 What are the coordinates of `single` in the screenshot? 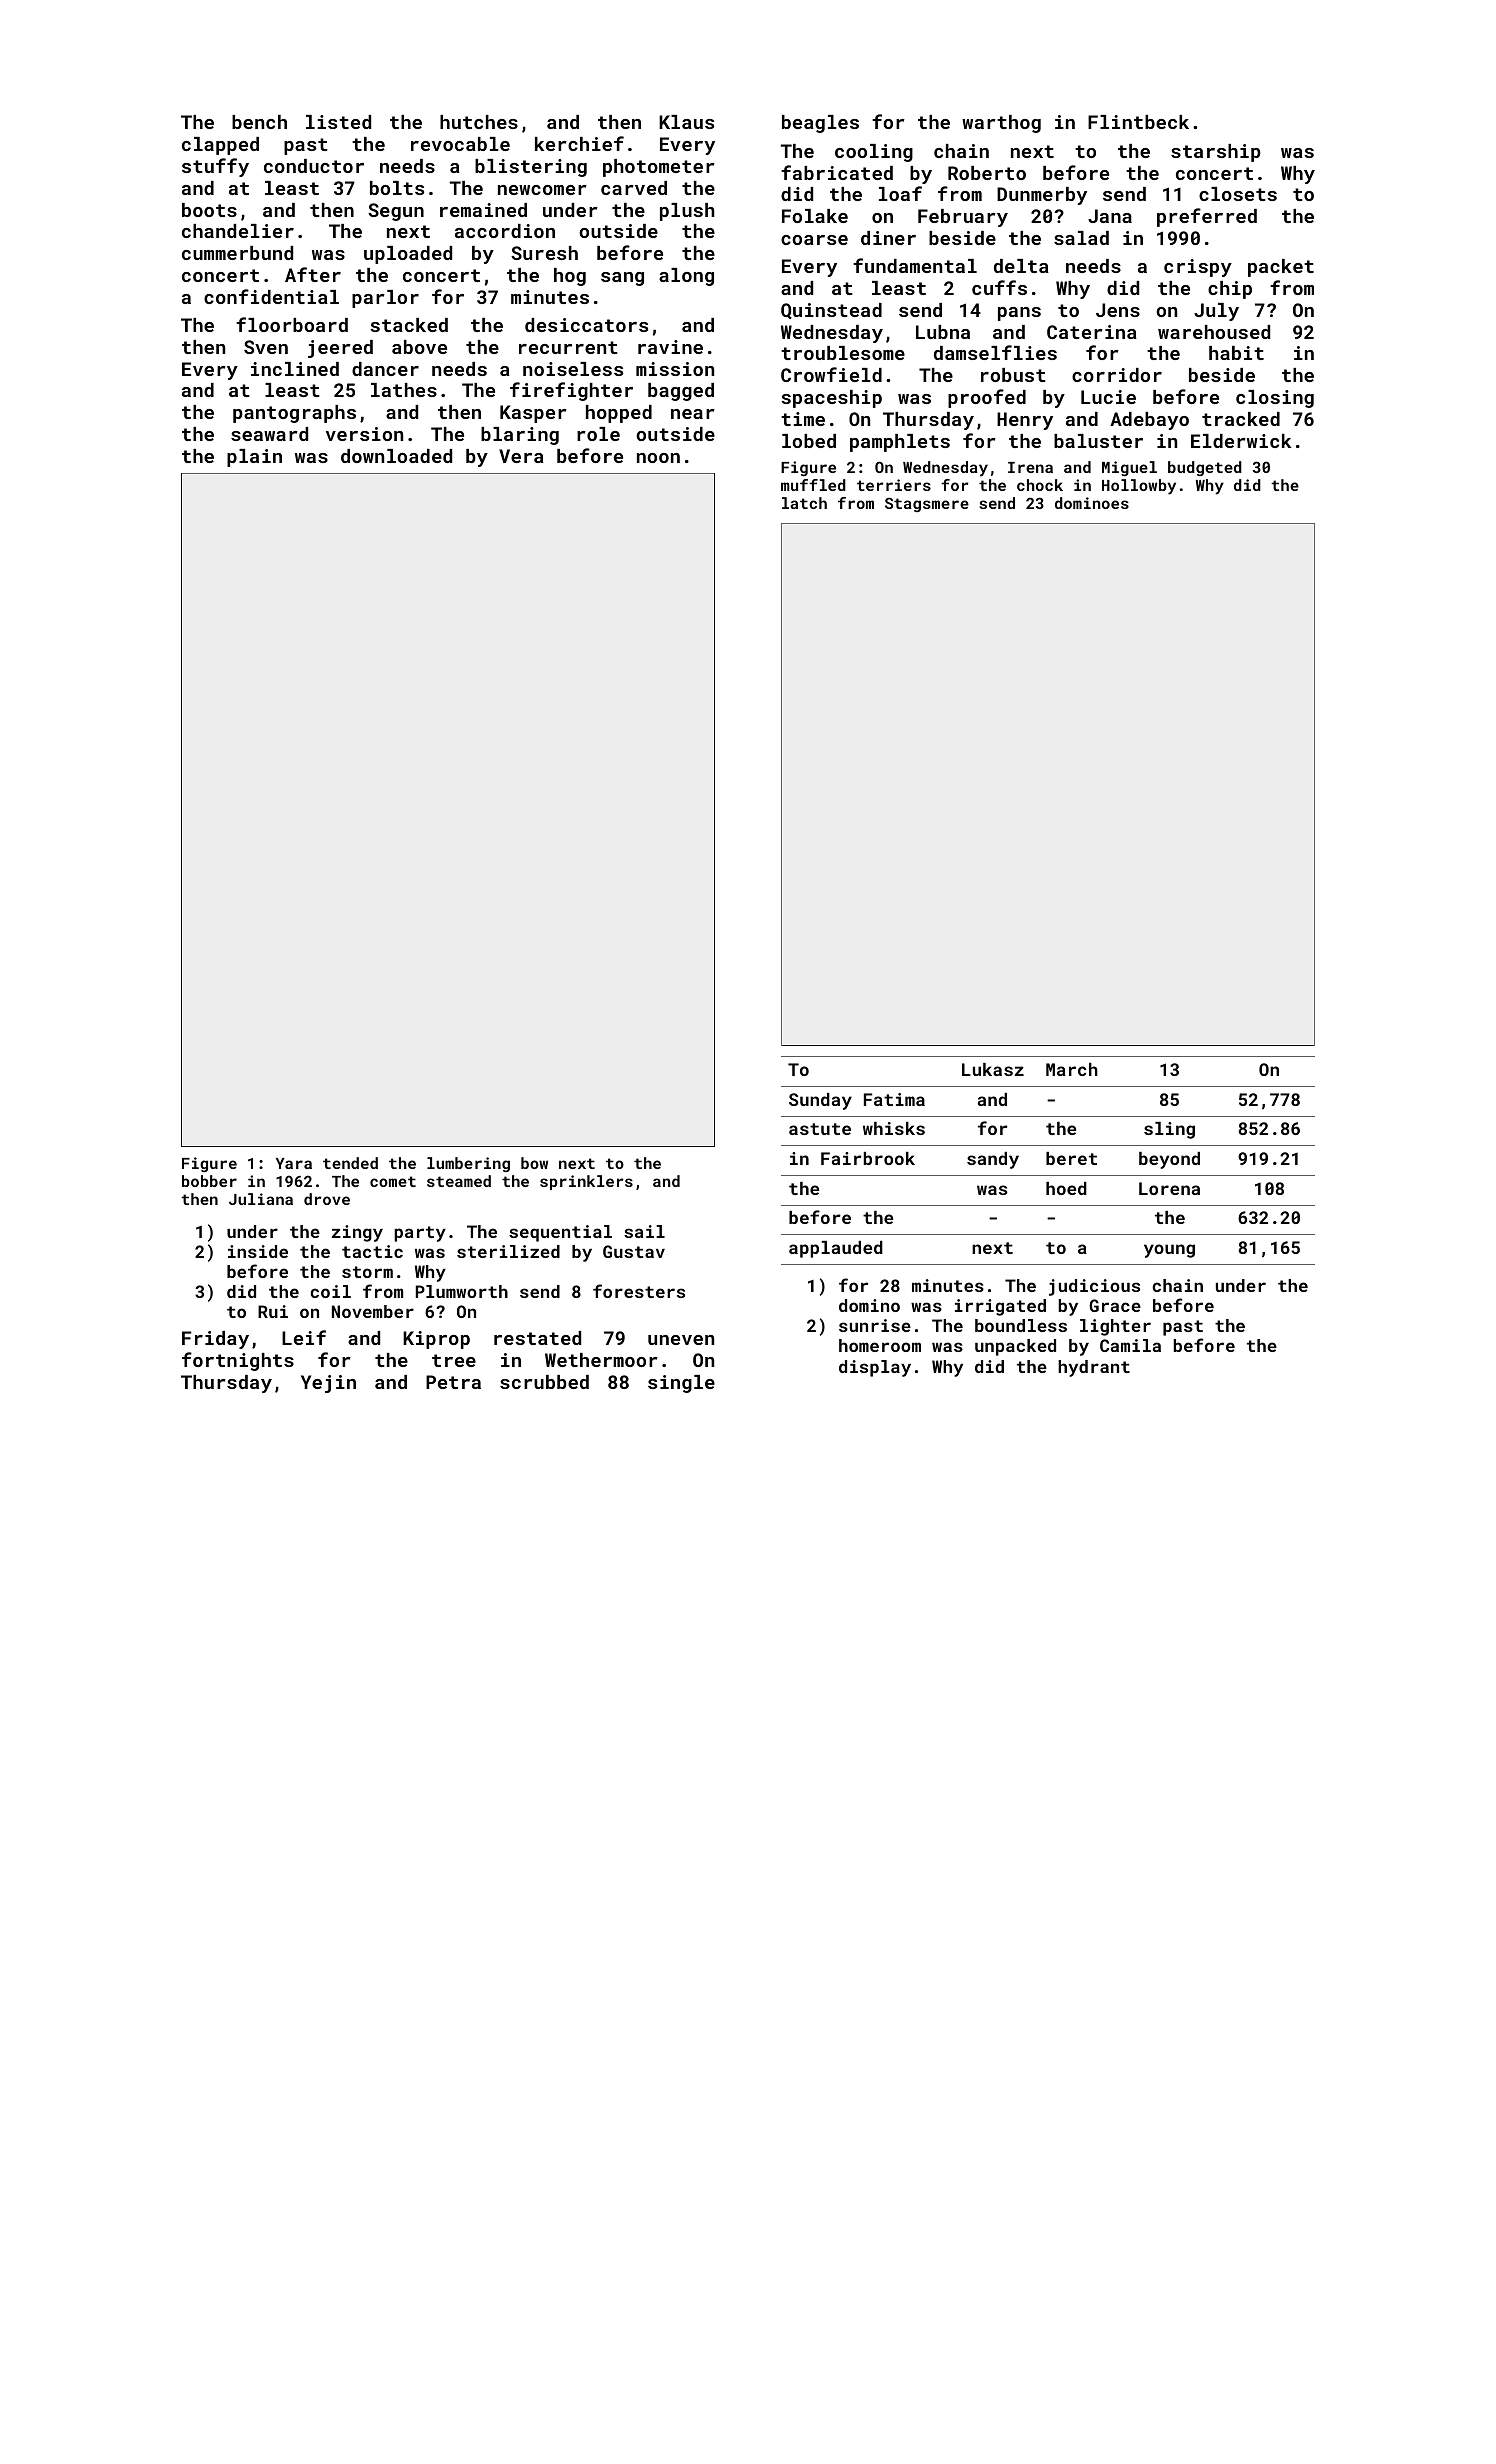 It's located at (681, 1384).
